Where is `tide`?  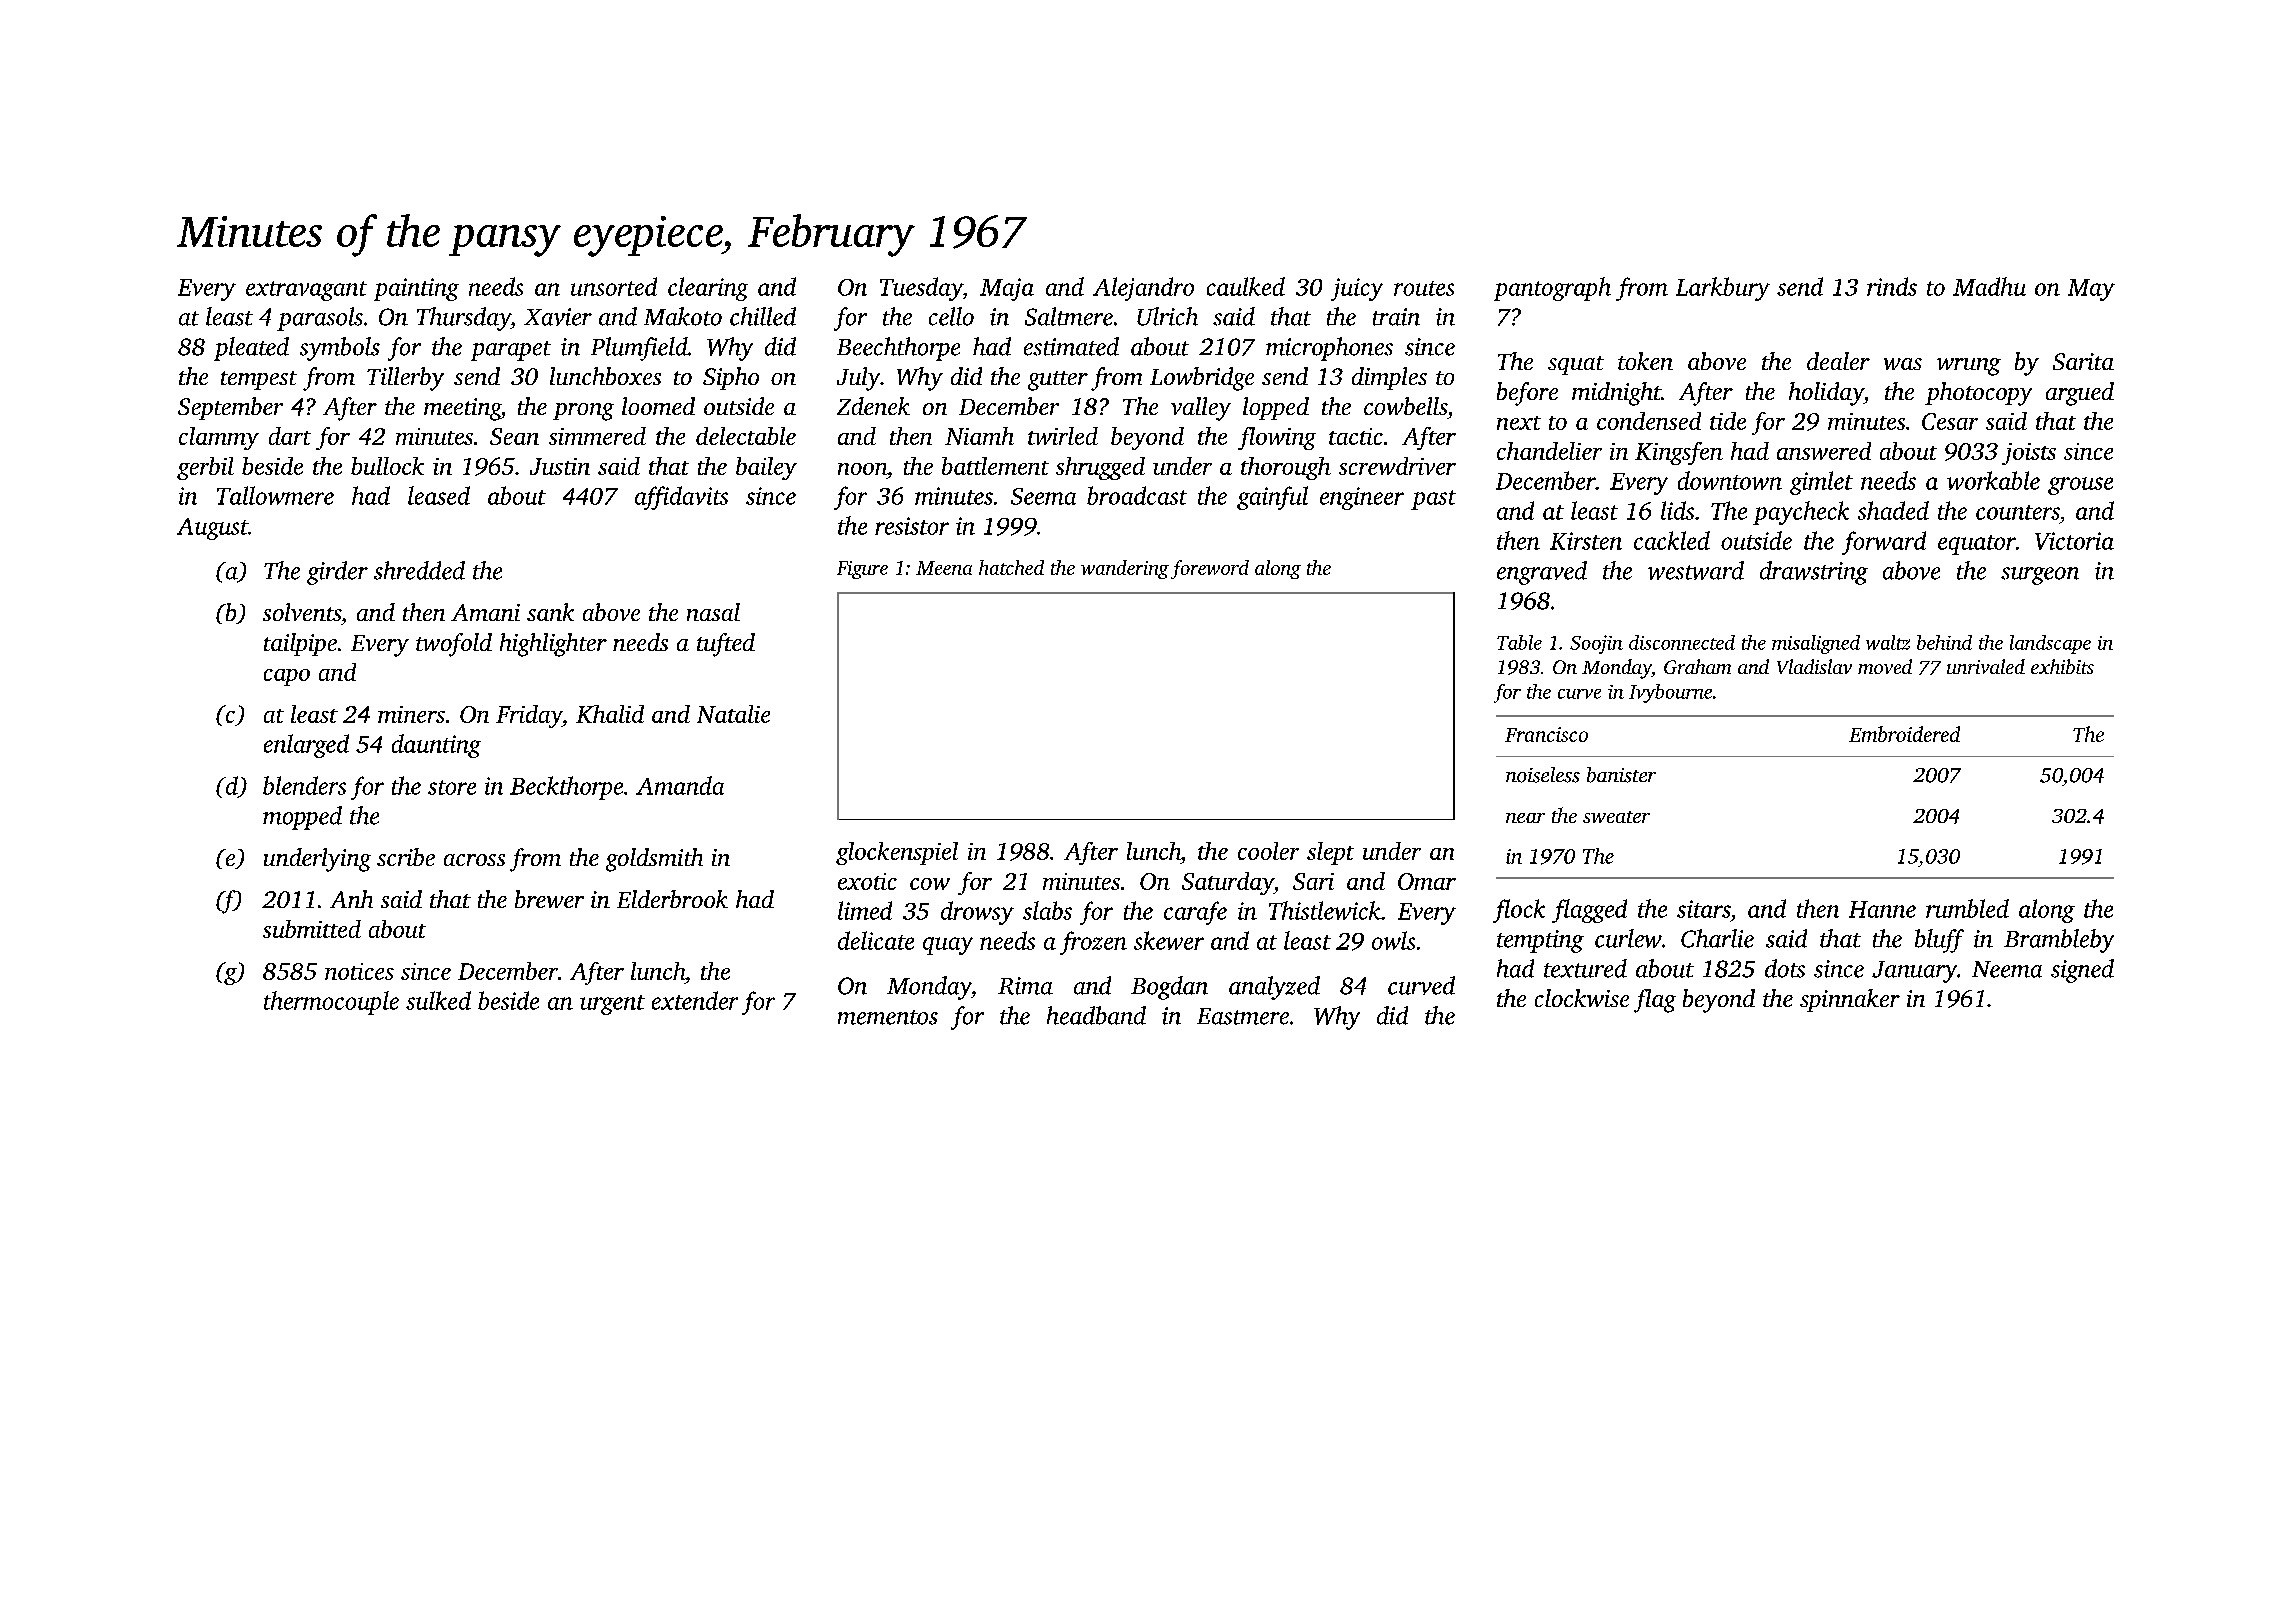 tide is located at coordinates (1728, 421).
